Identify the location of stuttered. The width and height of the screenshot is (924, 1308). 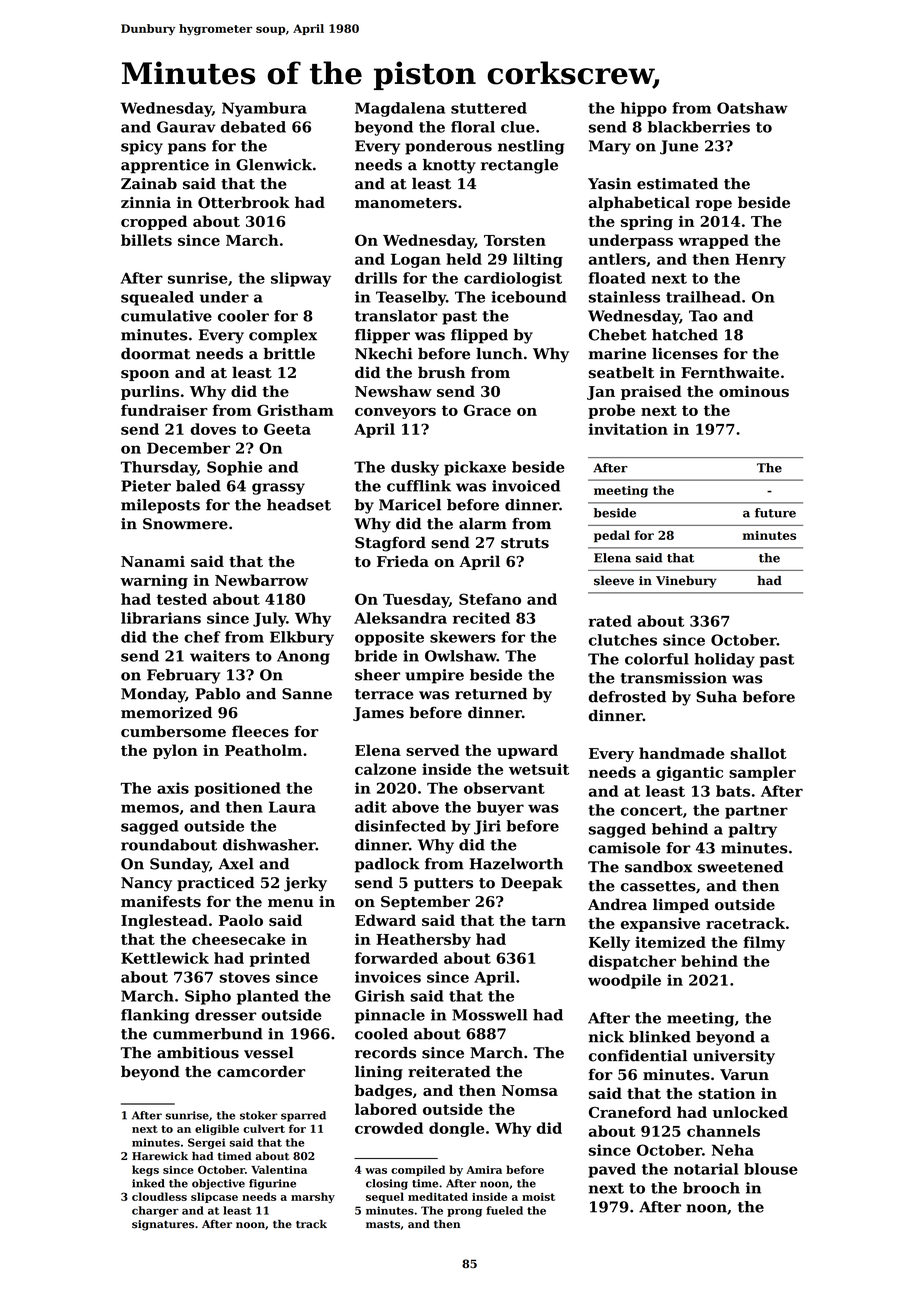
(489, 108).
